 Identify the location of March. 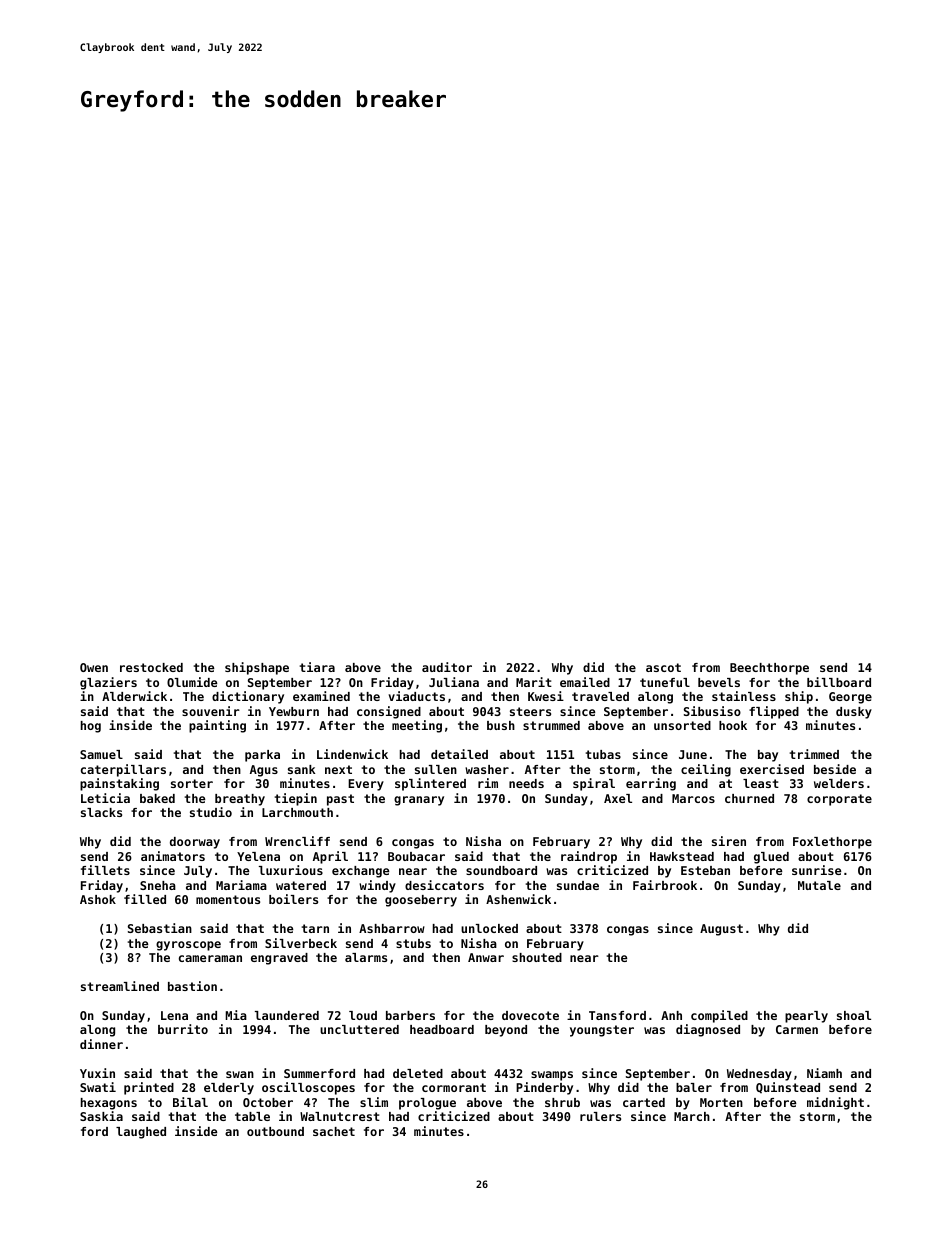
(692, 1116).
